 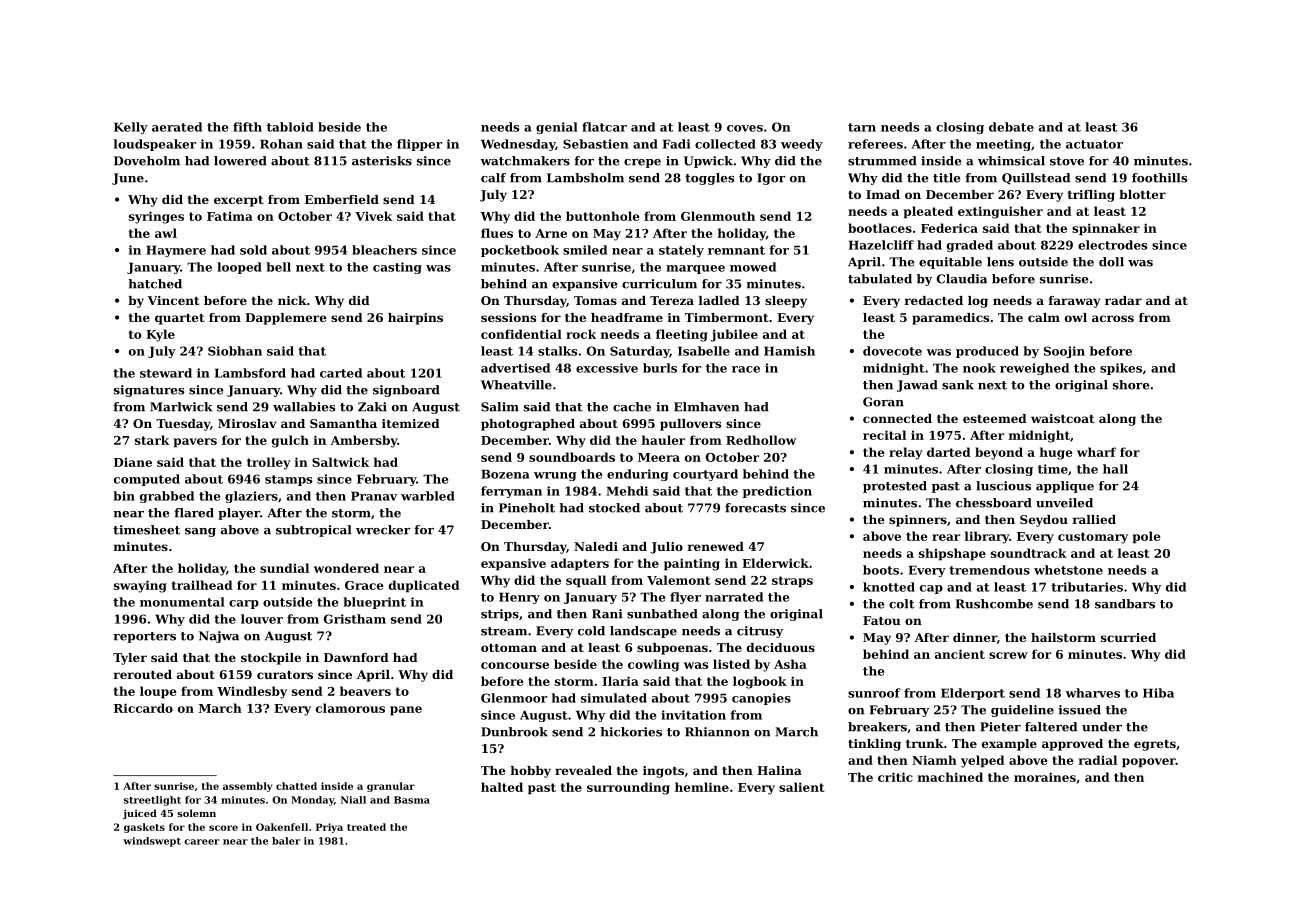 I want to click on windswept, so click(x=152, y=842).
